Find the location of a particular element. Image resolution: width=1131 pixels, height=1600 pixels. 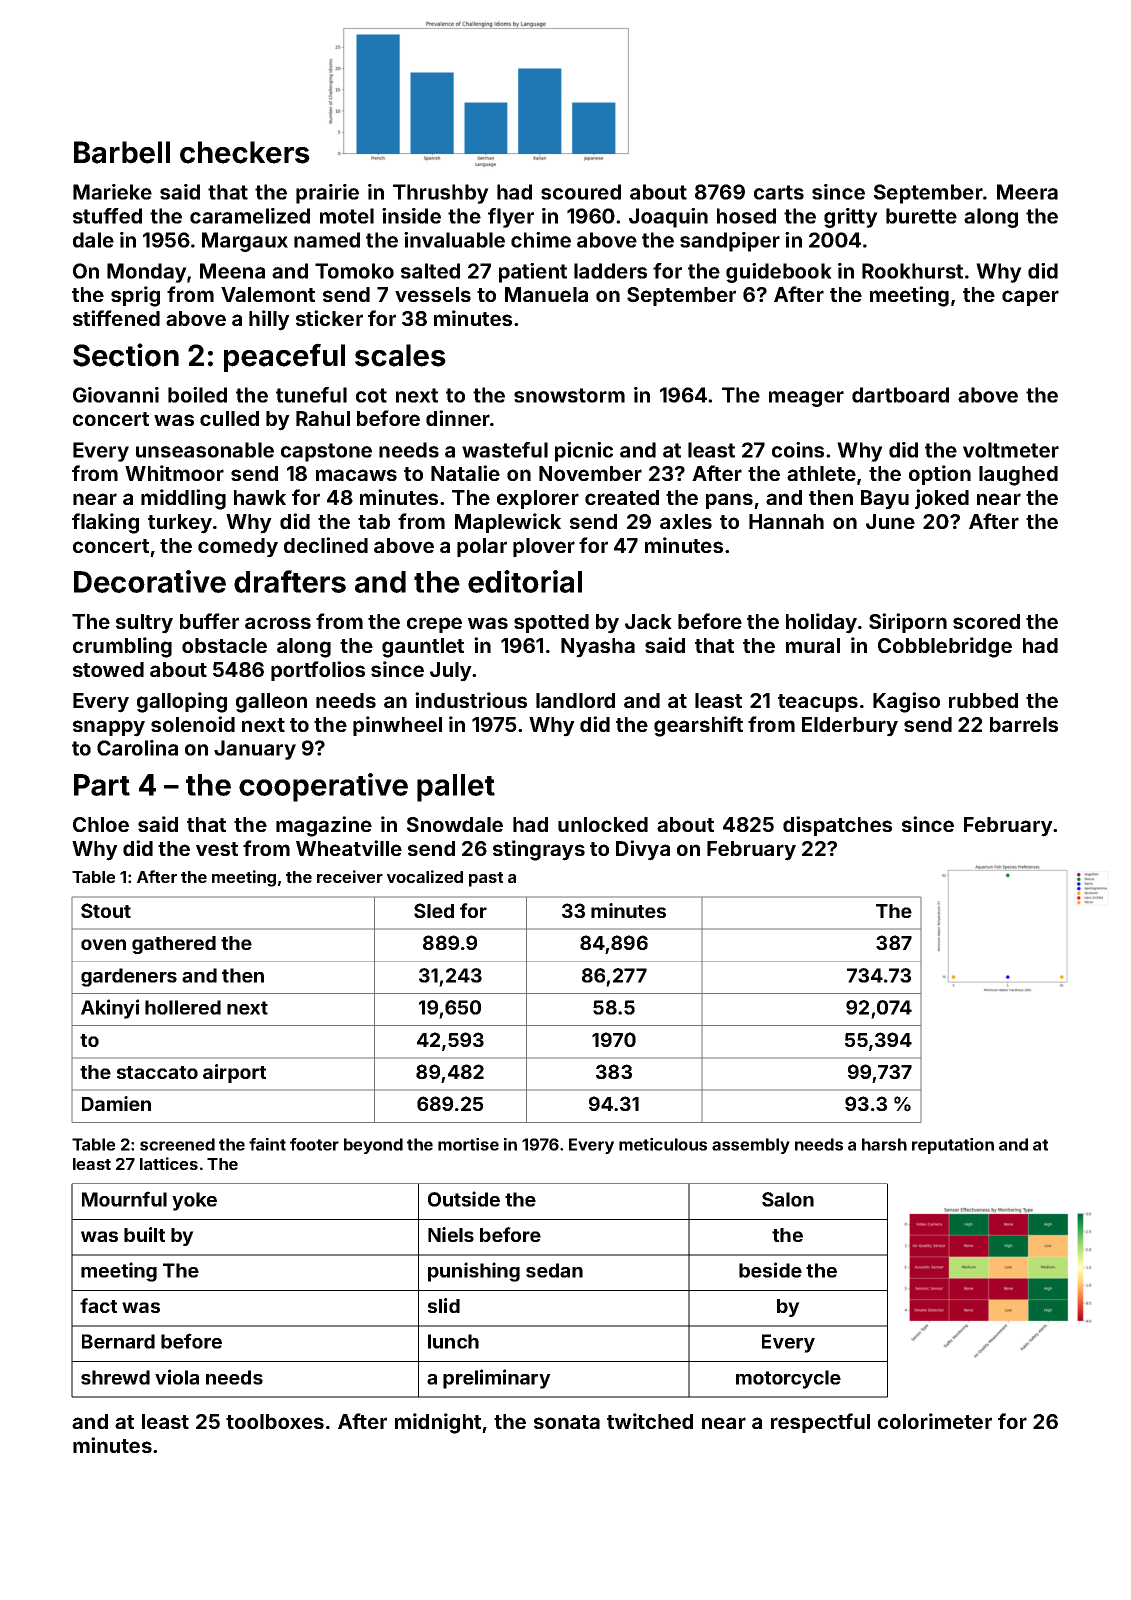

airport is located at coordinates (234, 1073).
